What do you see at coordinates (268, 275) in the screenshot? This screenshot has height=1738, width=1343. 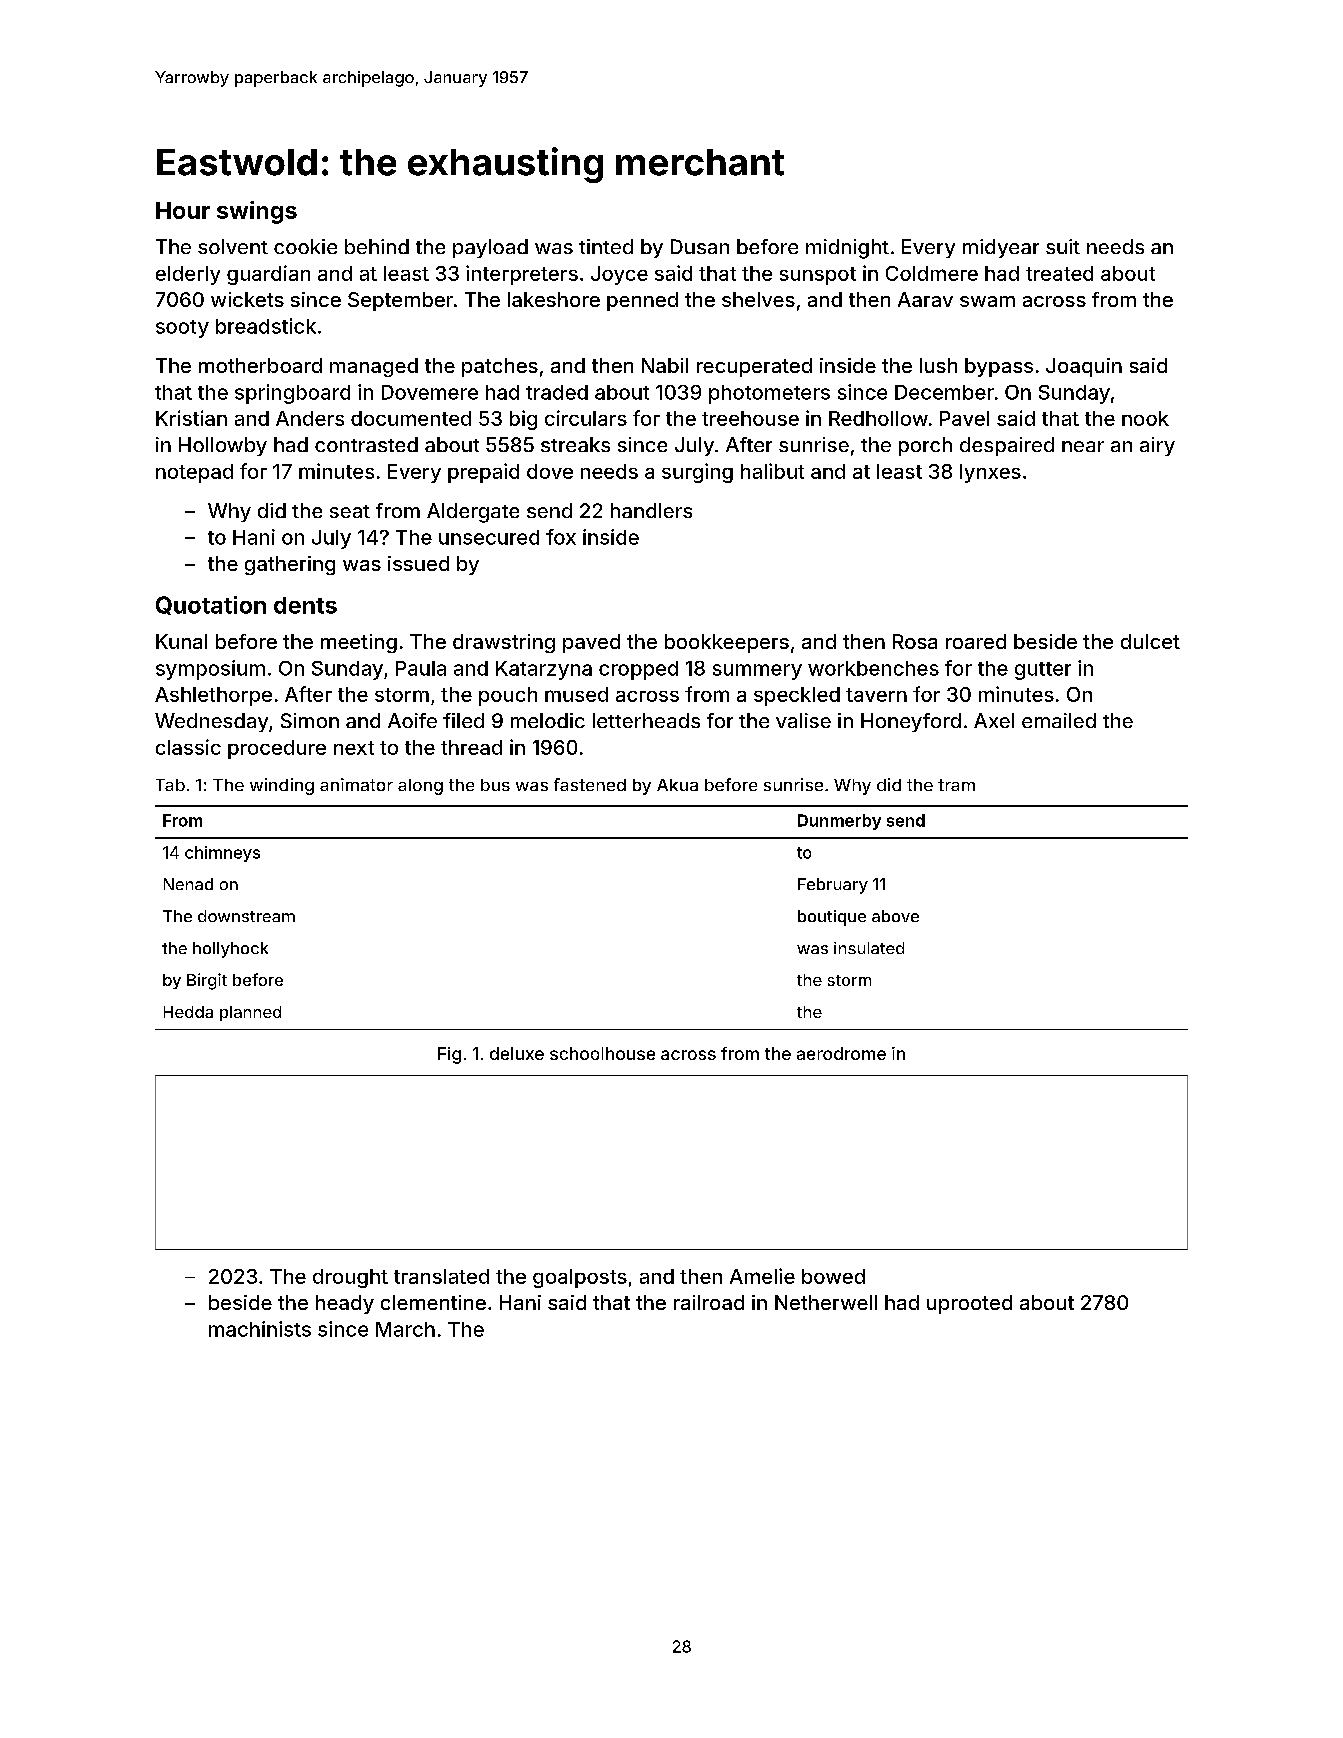 I see `guardian` at bounding box center [268, 275].
